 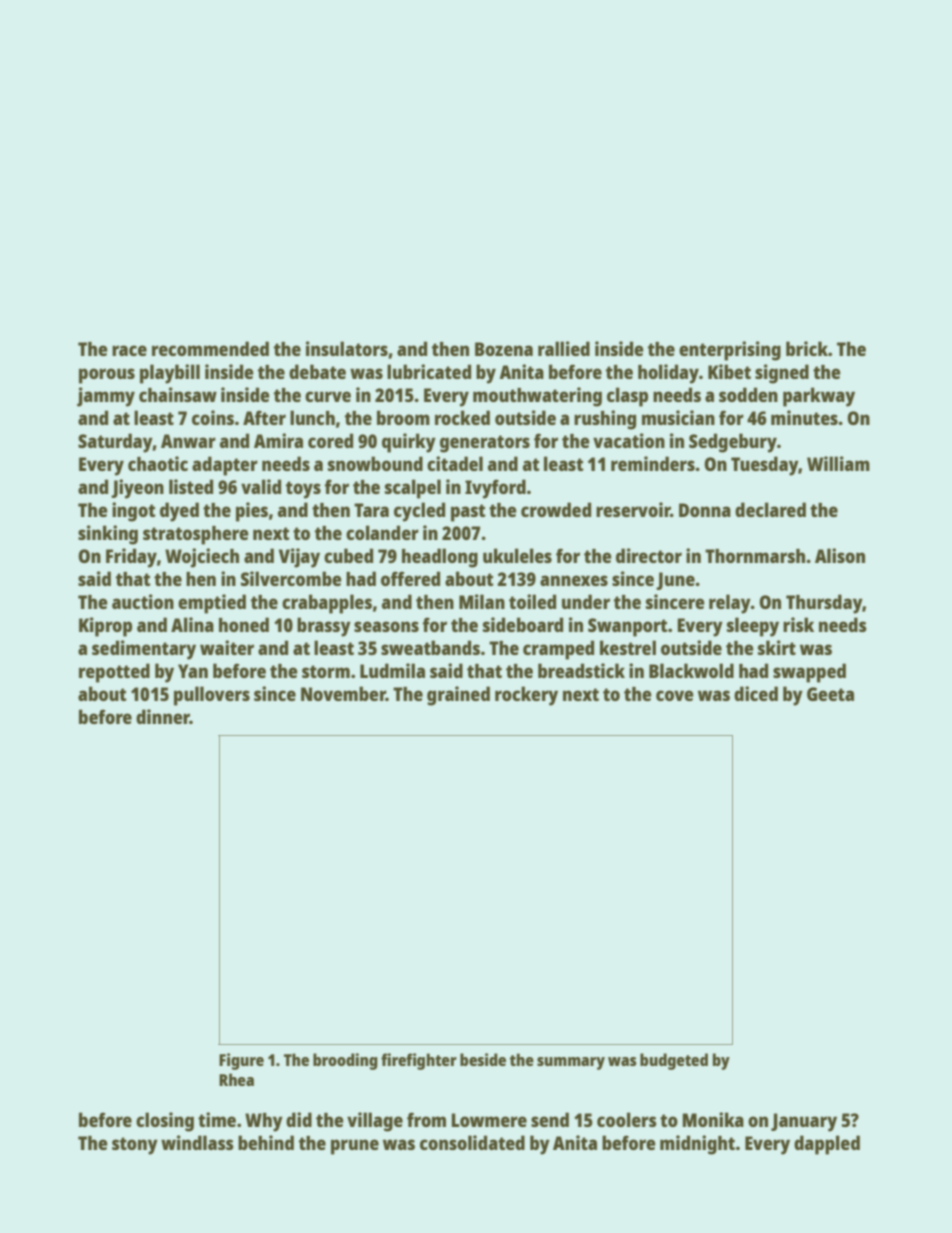 I want to click on dinner, so click(x=163, y=716).
